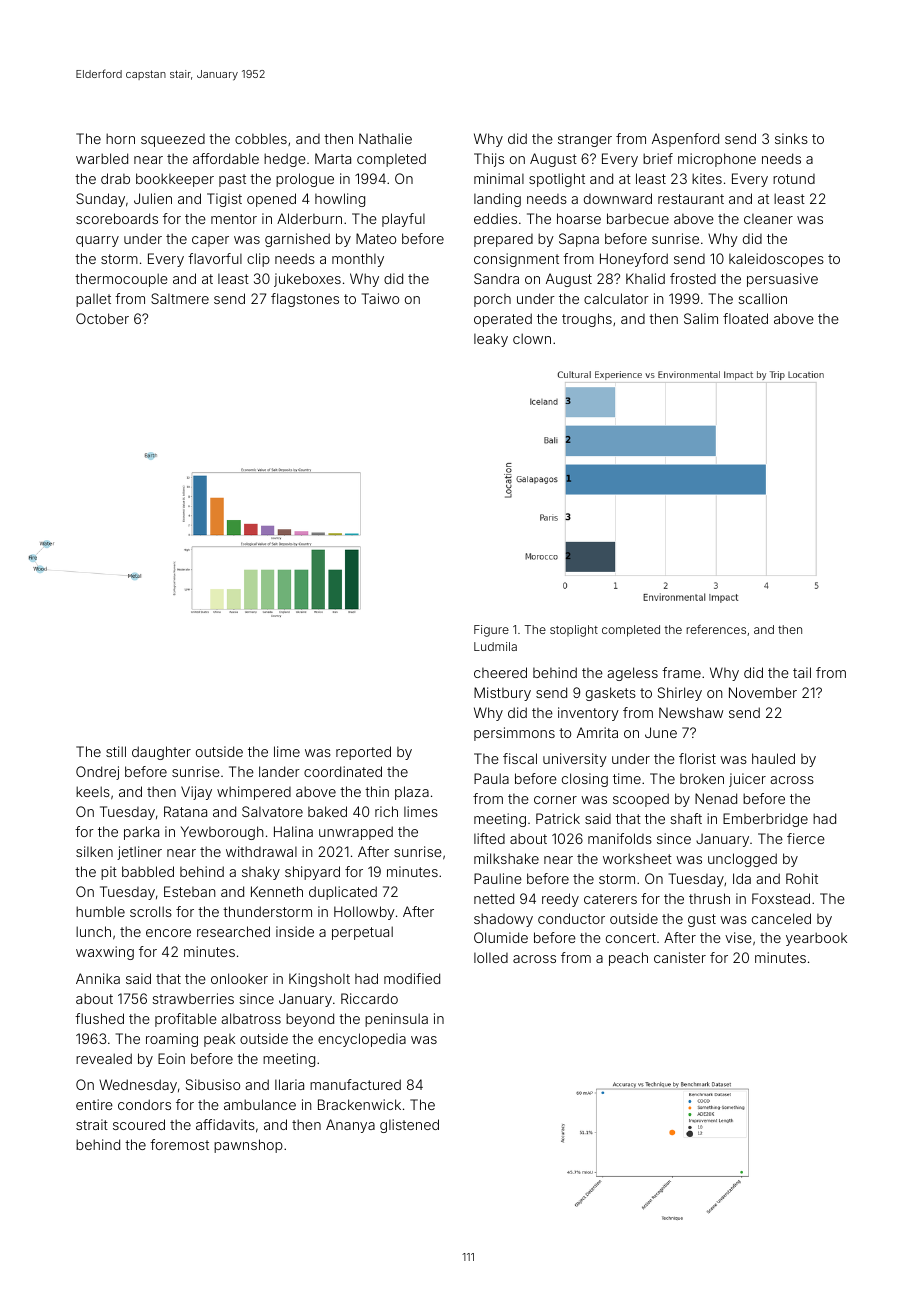  Describe the element at coordinates (502, 694) in the screenshot. I see `Mistbury` at that location.
